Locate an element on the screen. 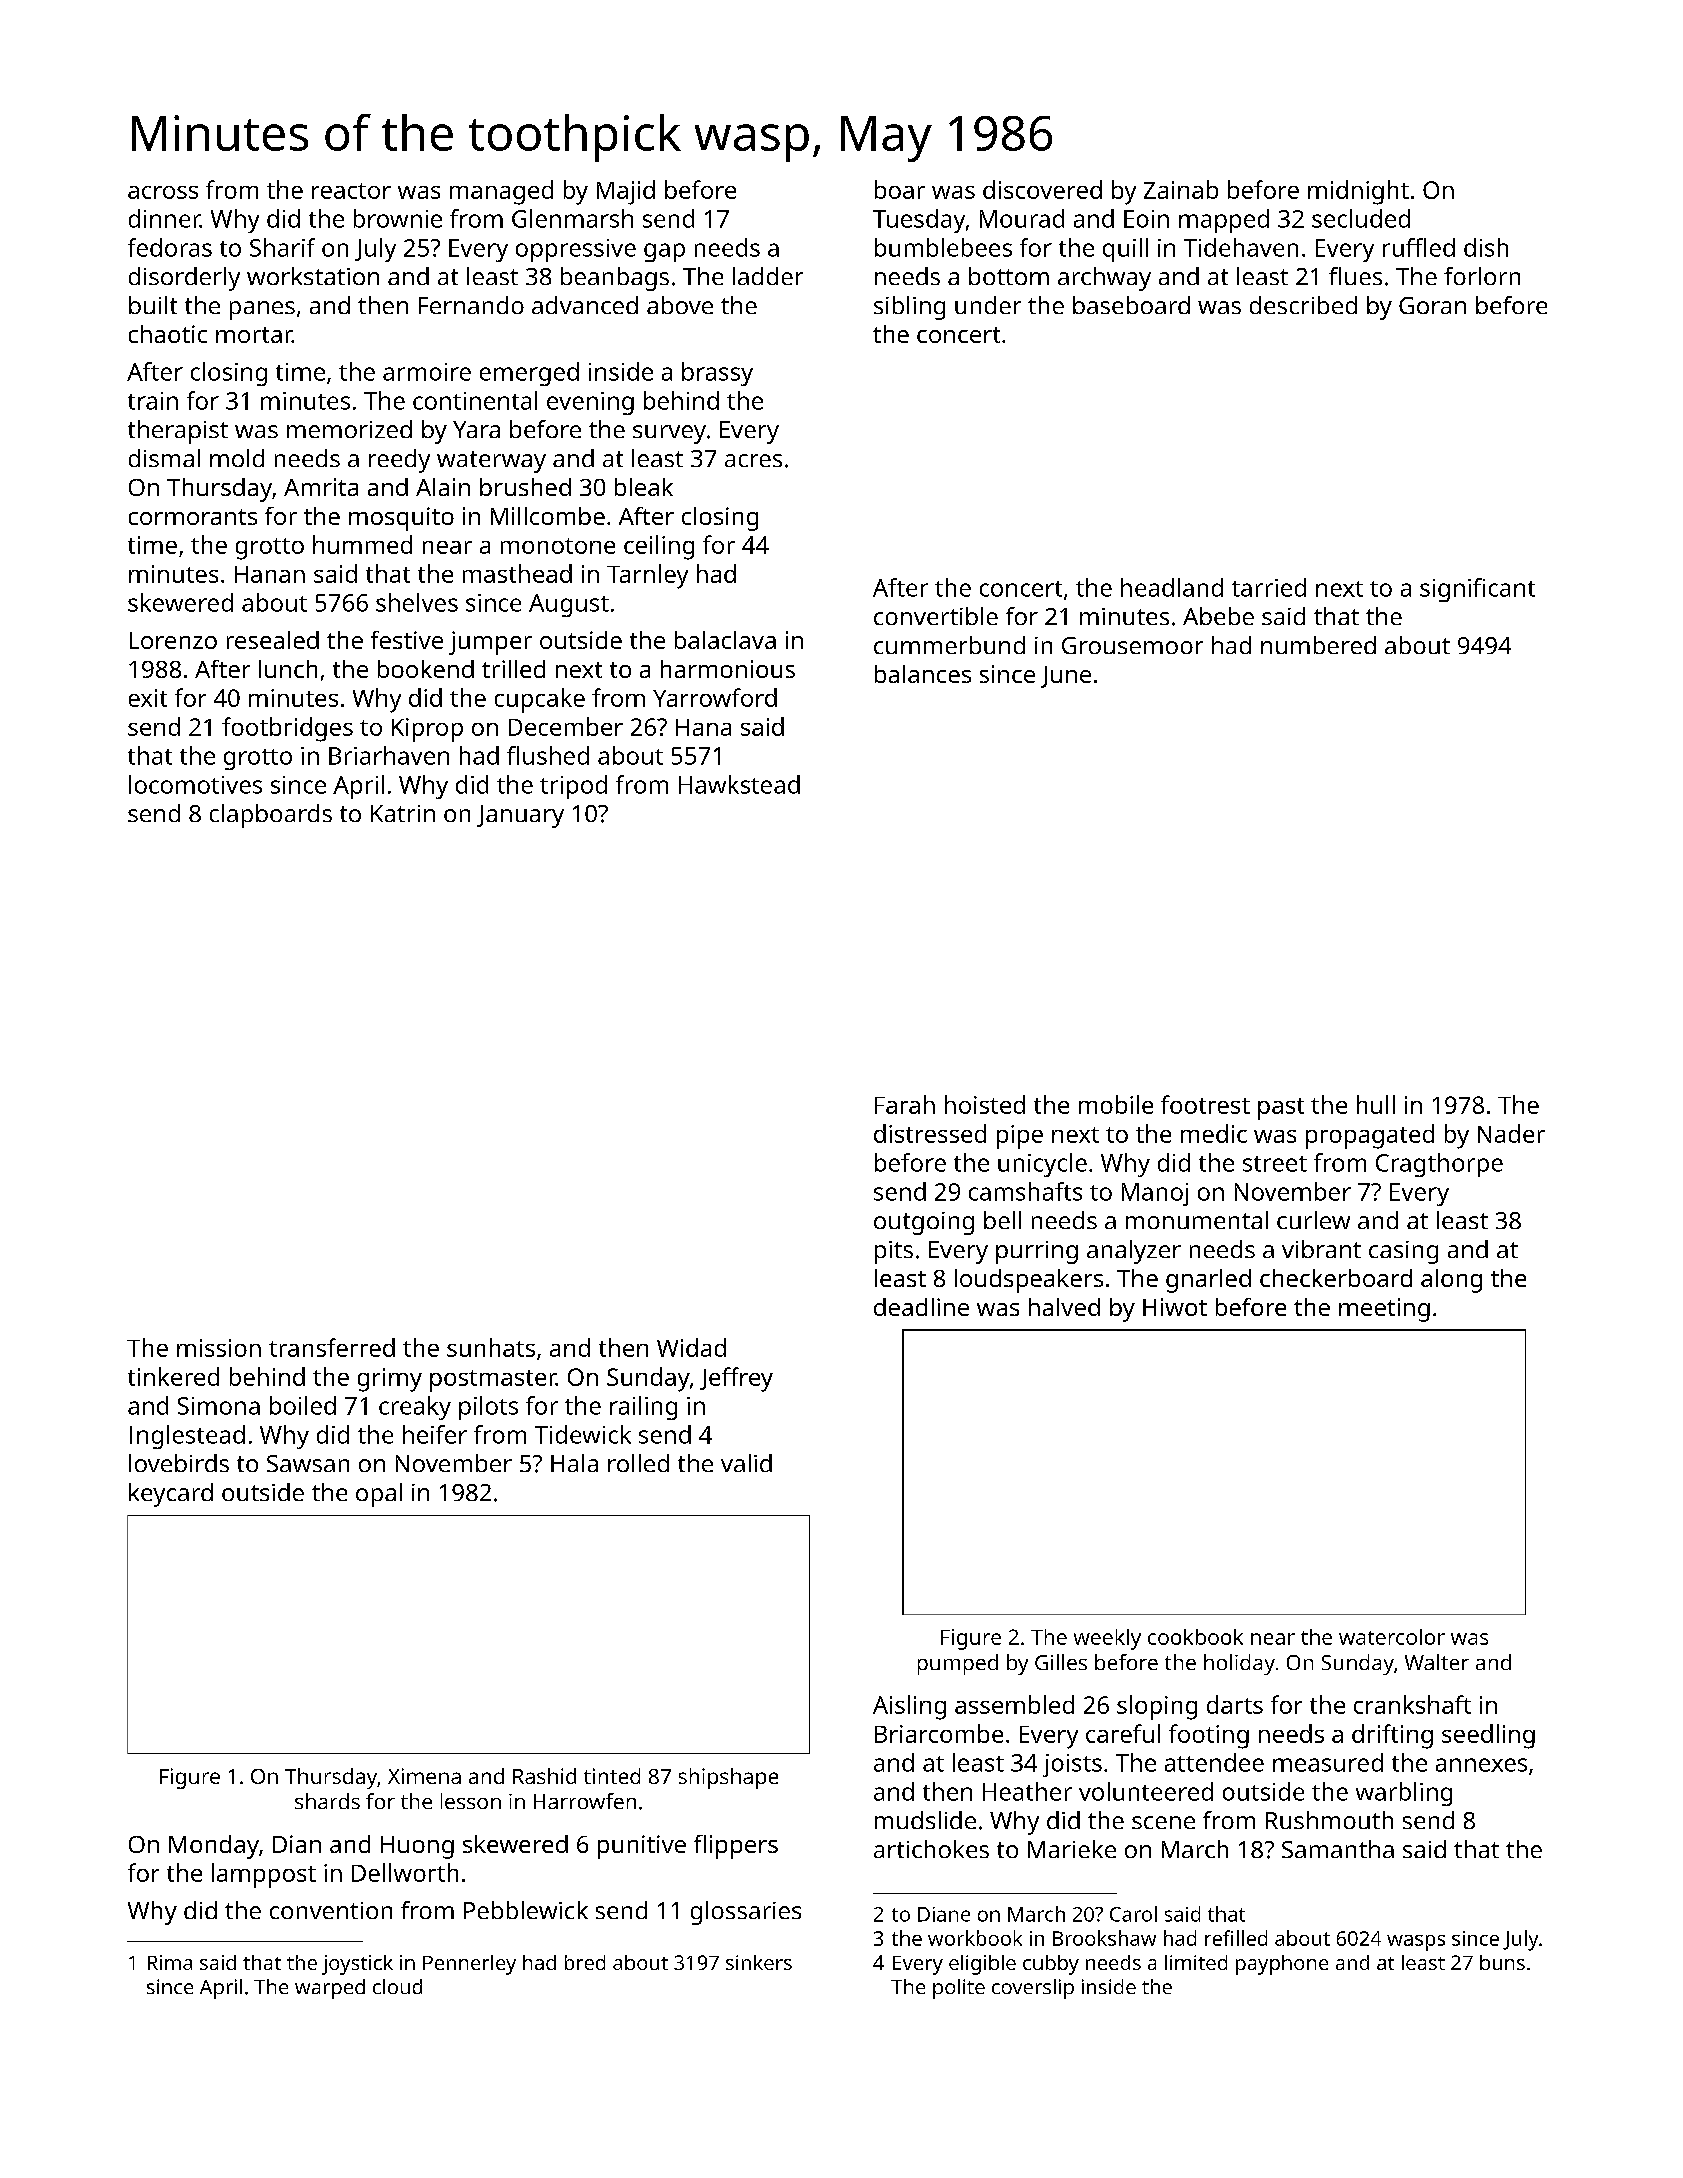  warped is located at coordinates (330, 1989).
